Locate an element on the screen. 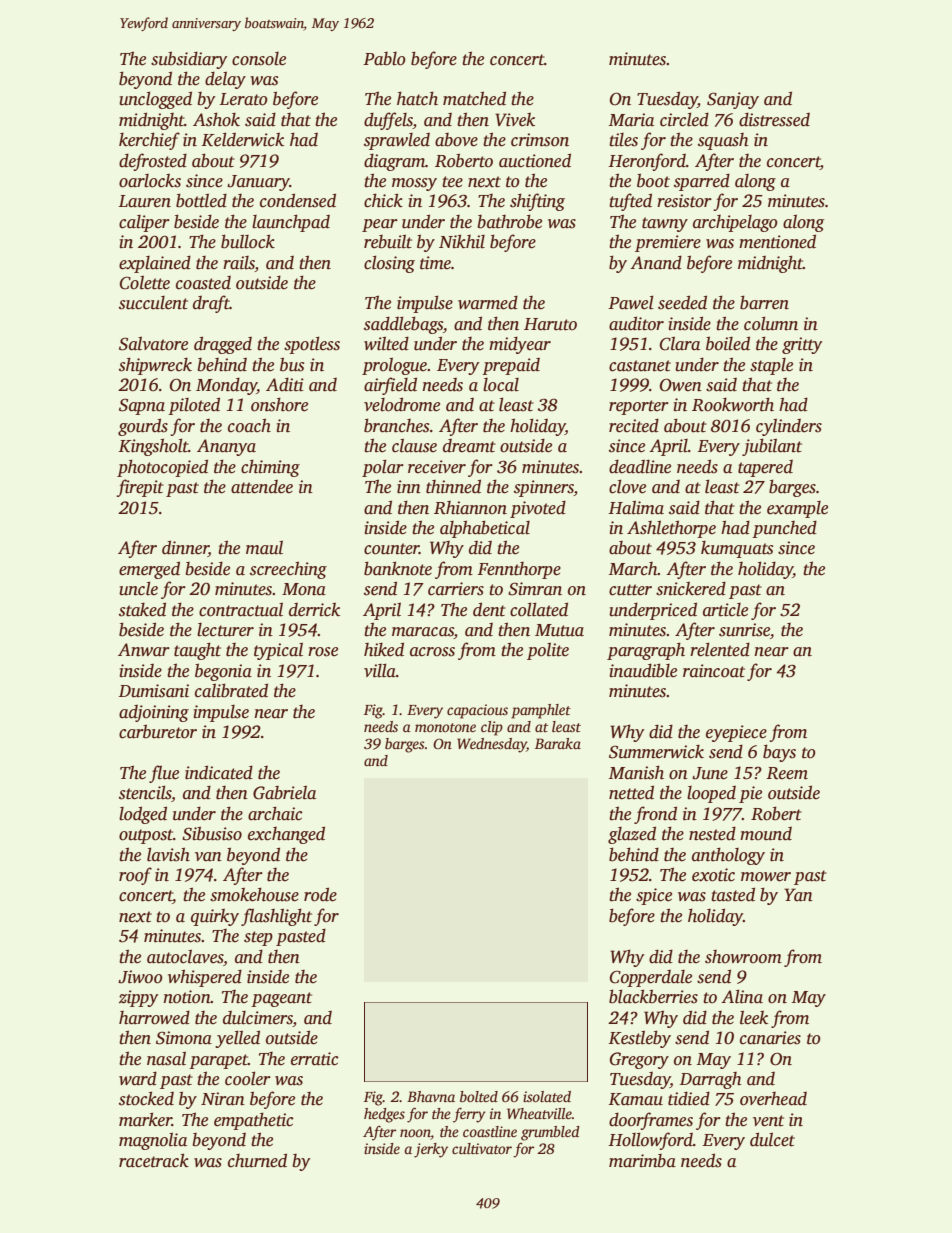  monotone is located at coordinates (445, 727).
